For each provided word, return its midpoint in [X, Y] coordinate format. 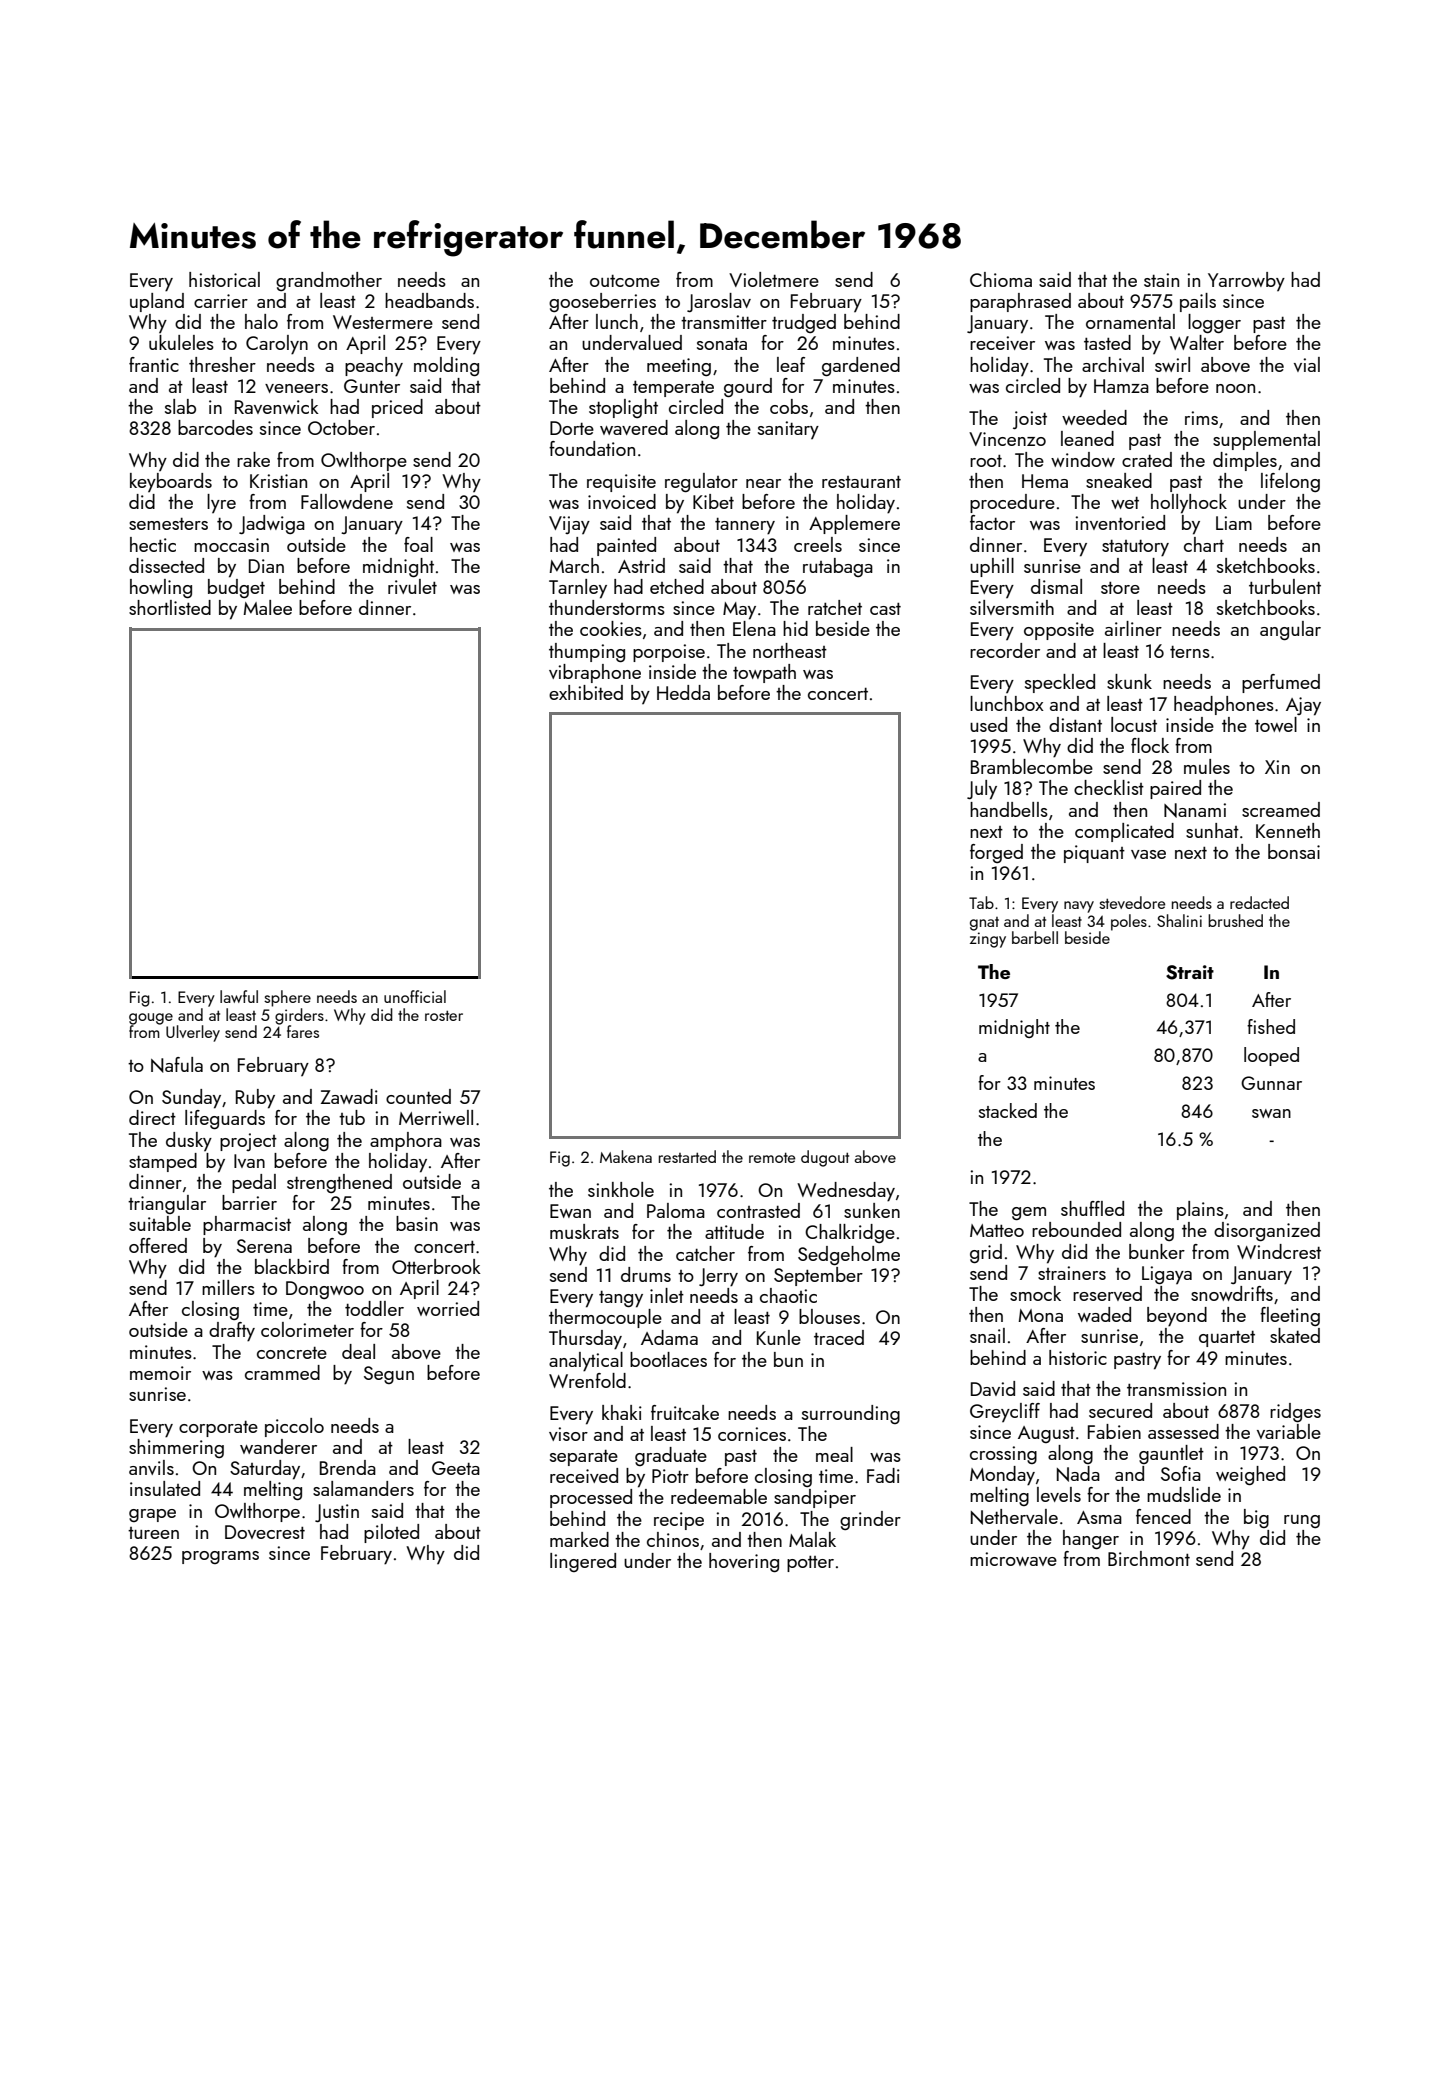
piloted [391, 1533]
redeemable [719, 1496]
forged [996, 853]
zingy [988, 940]
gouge [151, 1019]
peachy [374, 367]
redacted [1259, 902]
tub [352, 1117]
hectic [153, 544]
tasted [1107, 342]
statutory [1135, 548]
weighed [1250, 1475]
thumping [587, 652]
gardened [861, 366]
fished [1271, 1026]
